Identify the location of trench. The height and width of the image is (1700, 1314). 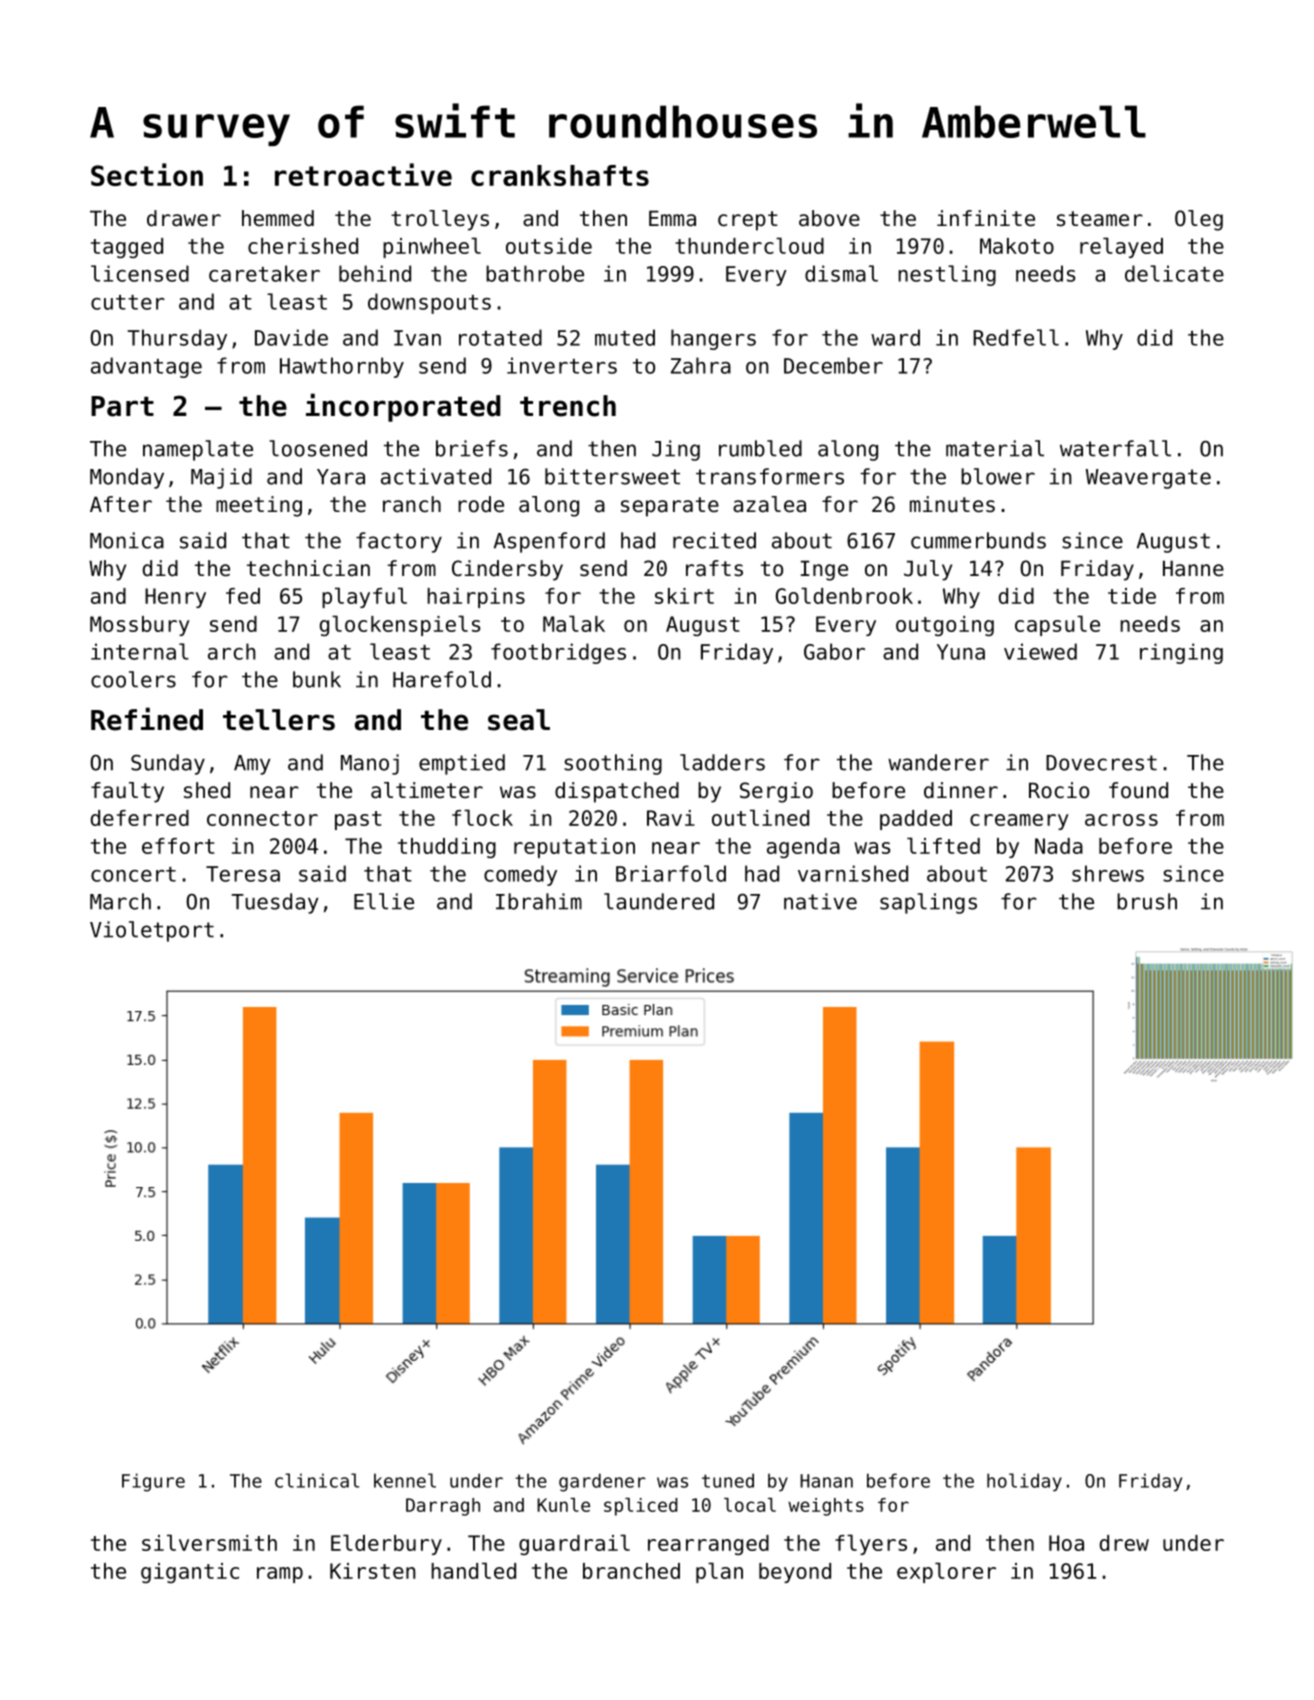
(568, 406).
